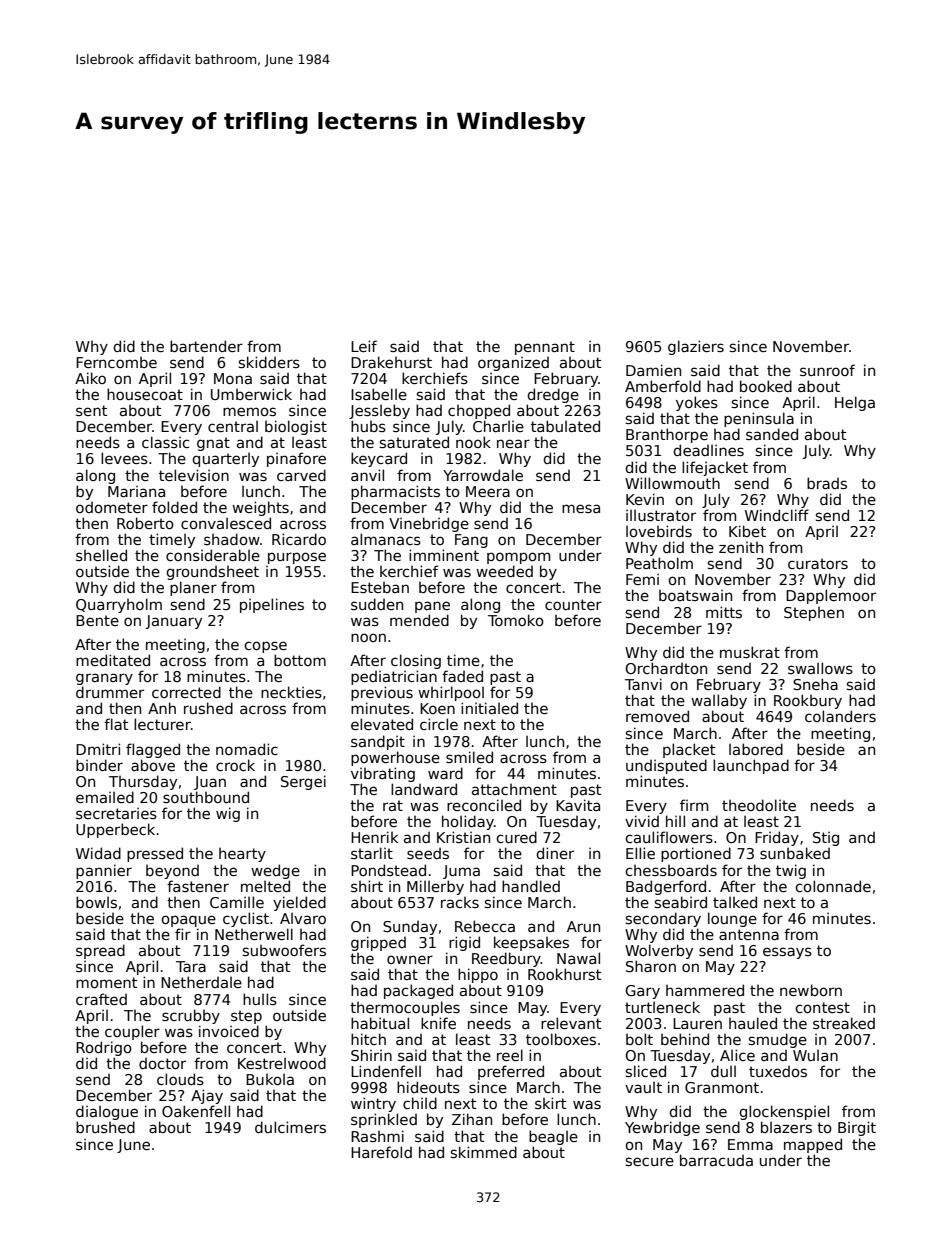 The width and height of the screenshot is (952, 1233). Describe the element at coordinates (229, 1031) in the screenshot. I see `invoiced` at that location.
